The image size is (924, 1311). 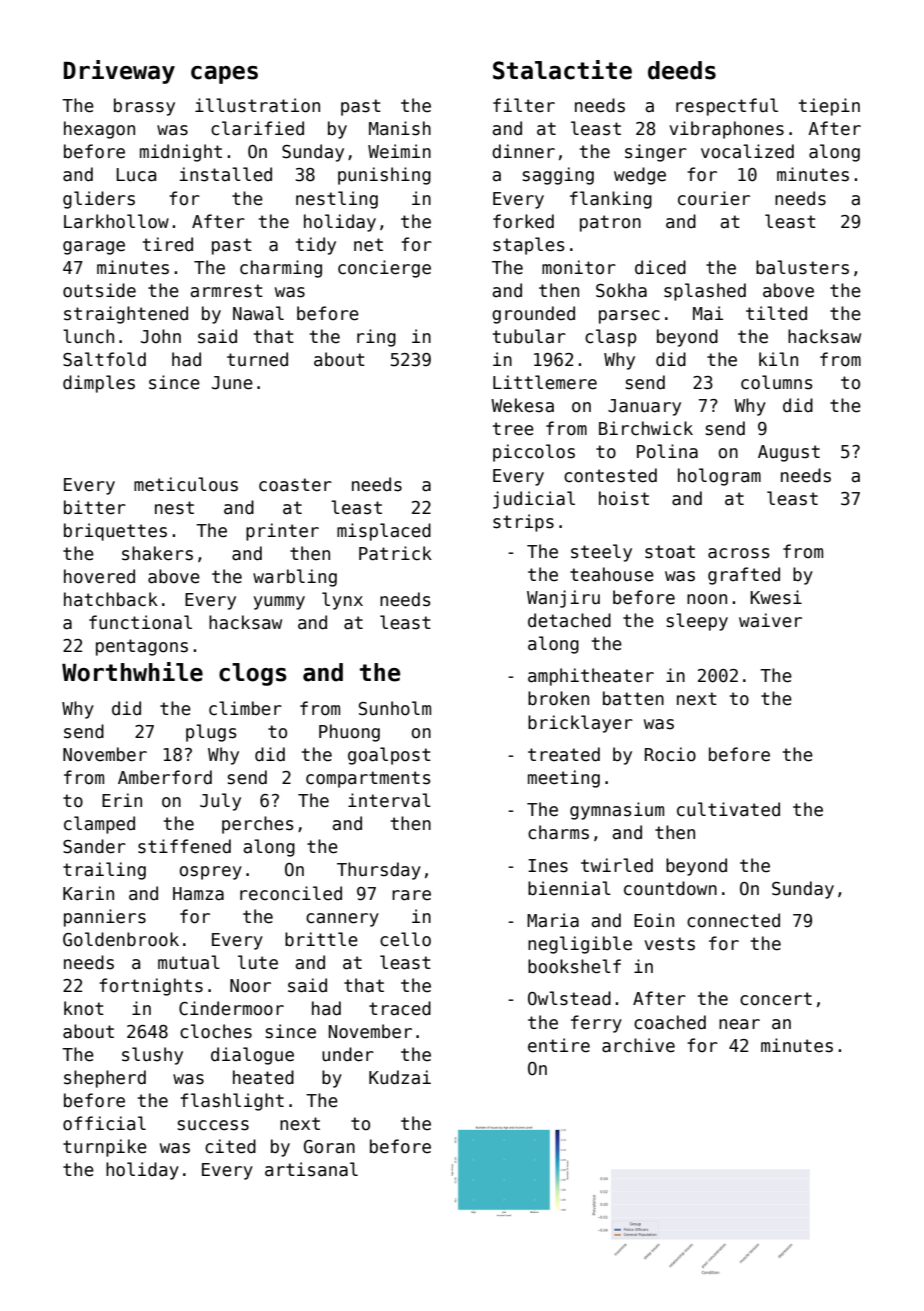 I want to click on twirled, so click(x=617, y=865).
